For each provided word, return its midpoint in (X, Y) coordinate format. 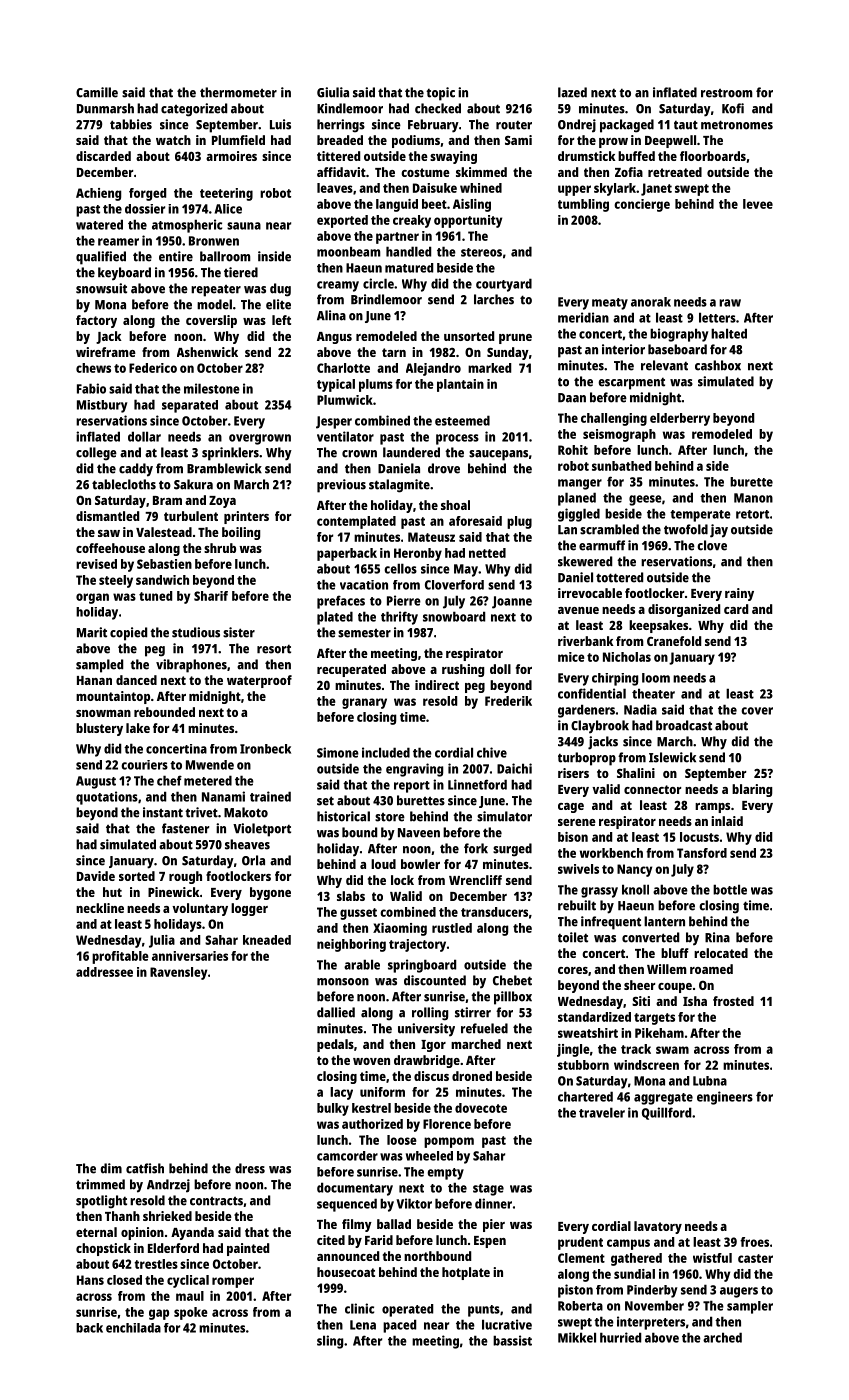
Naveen (419, 833)
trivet (201, 812)
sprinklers (230, 454)
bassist (512, 1340)
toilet (573, 937)
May (466, 570)
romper (233, 1282)
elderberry (680, 419)
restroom (727, 93)
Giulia (333, 92)
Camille (97, 92)
